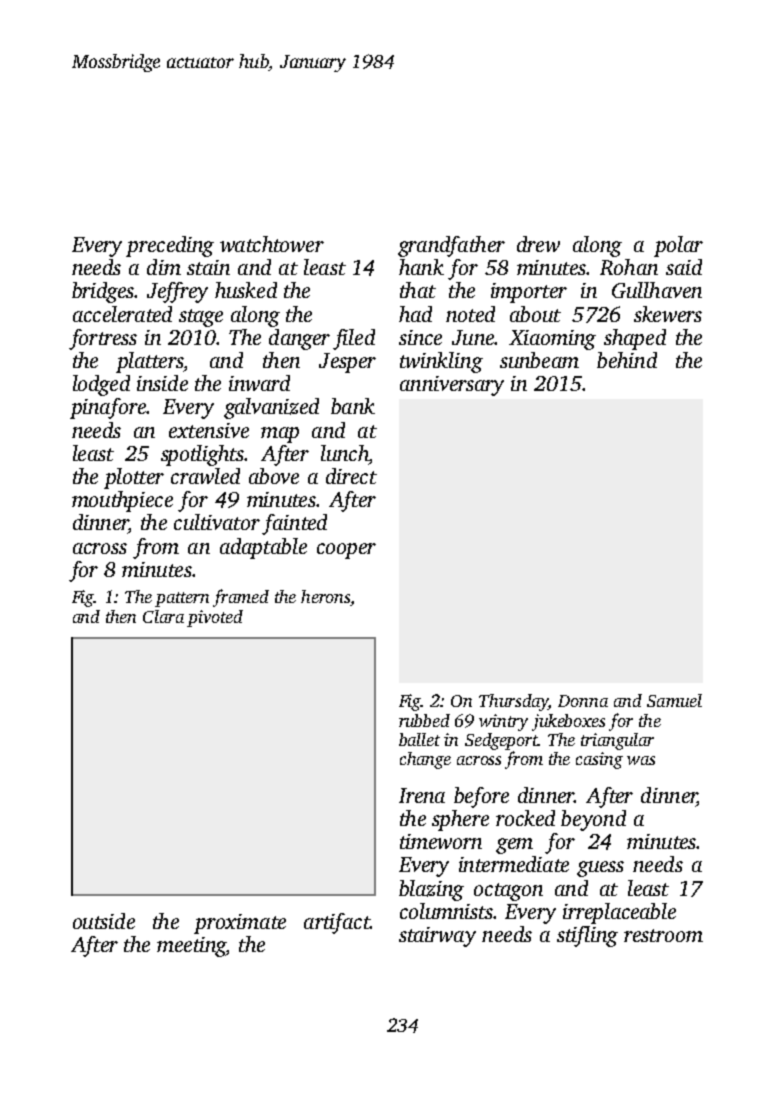 This image has width=774, height=1099. Describe the element at coordinates (134, 478) in the image. I see `plotter` at that location.
